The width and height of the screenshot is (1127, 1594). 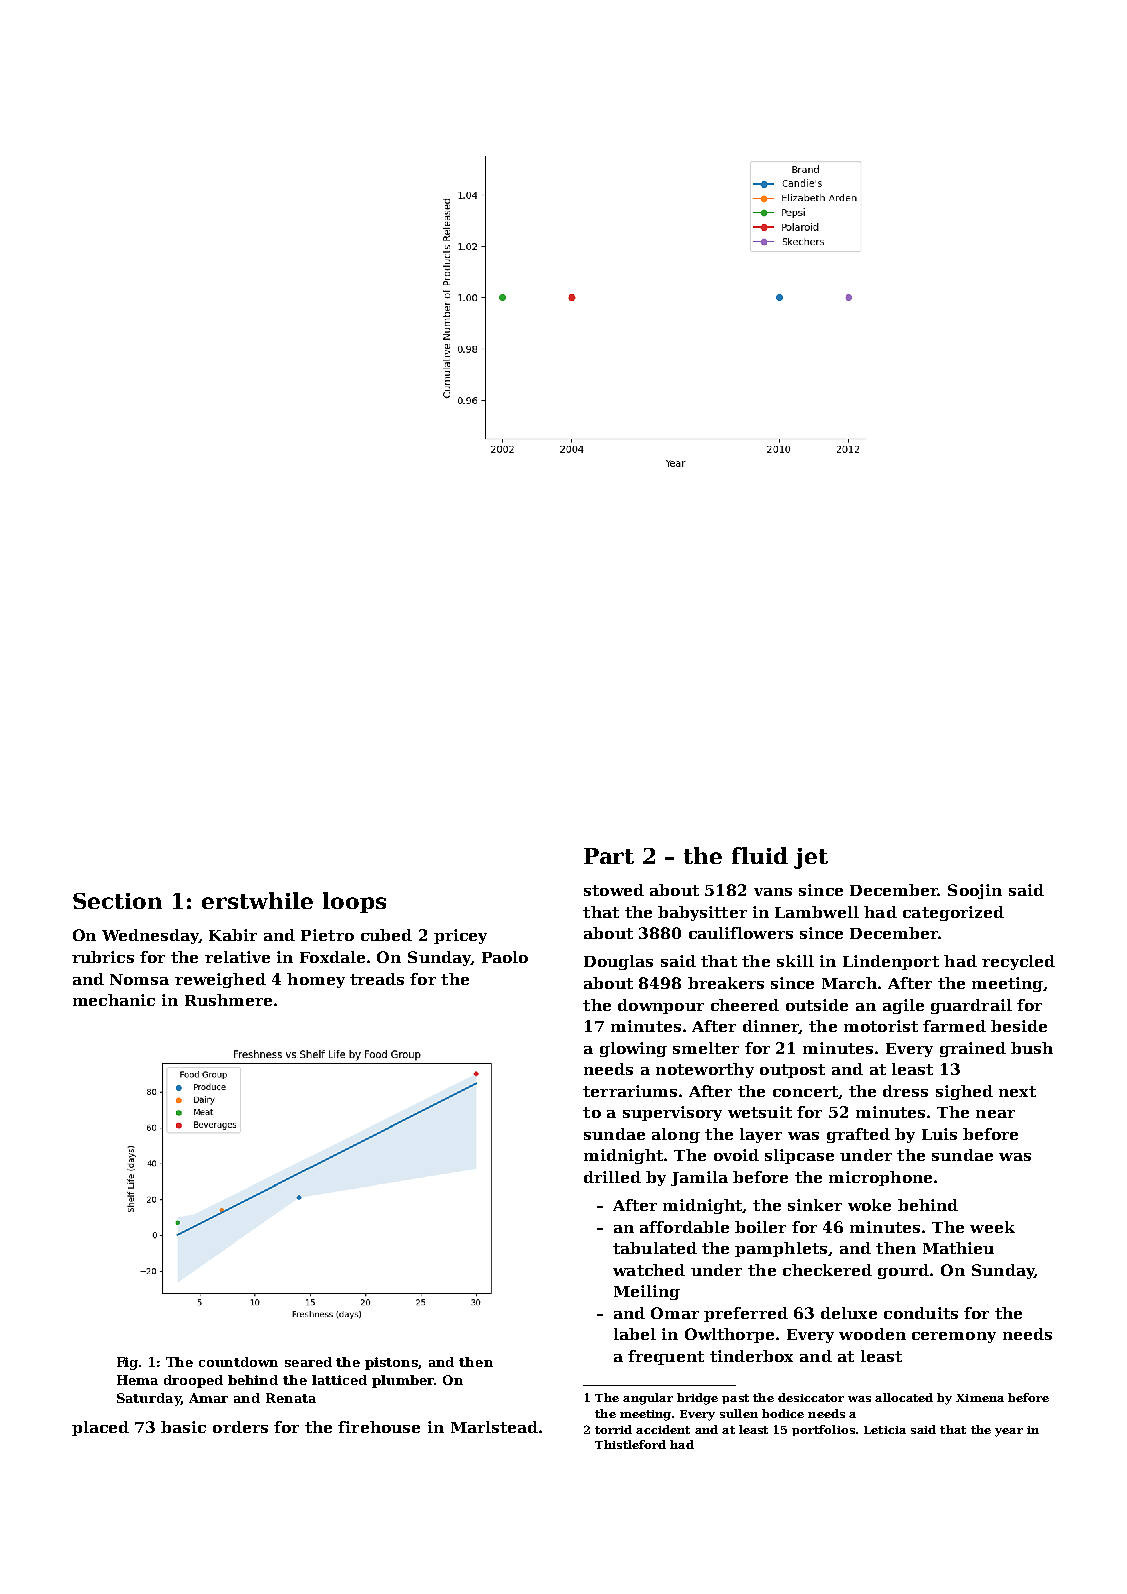 What do you see at coordinates (992, 1227) in the screenshot?
I see `week` at bounding box center [992, 1227].
